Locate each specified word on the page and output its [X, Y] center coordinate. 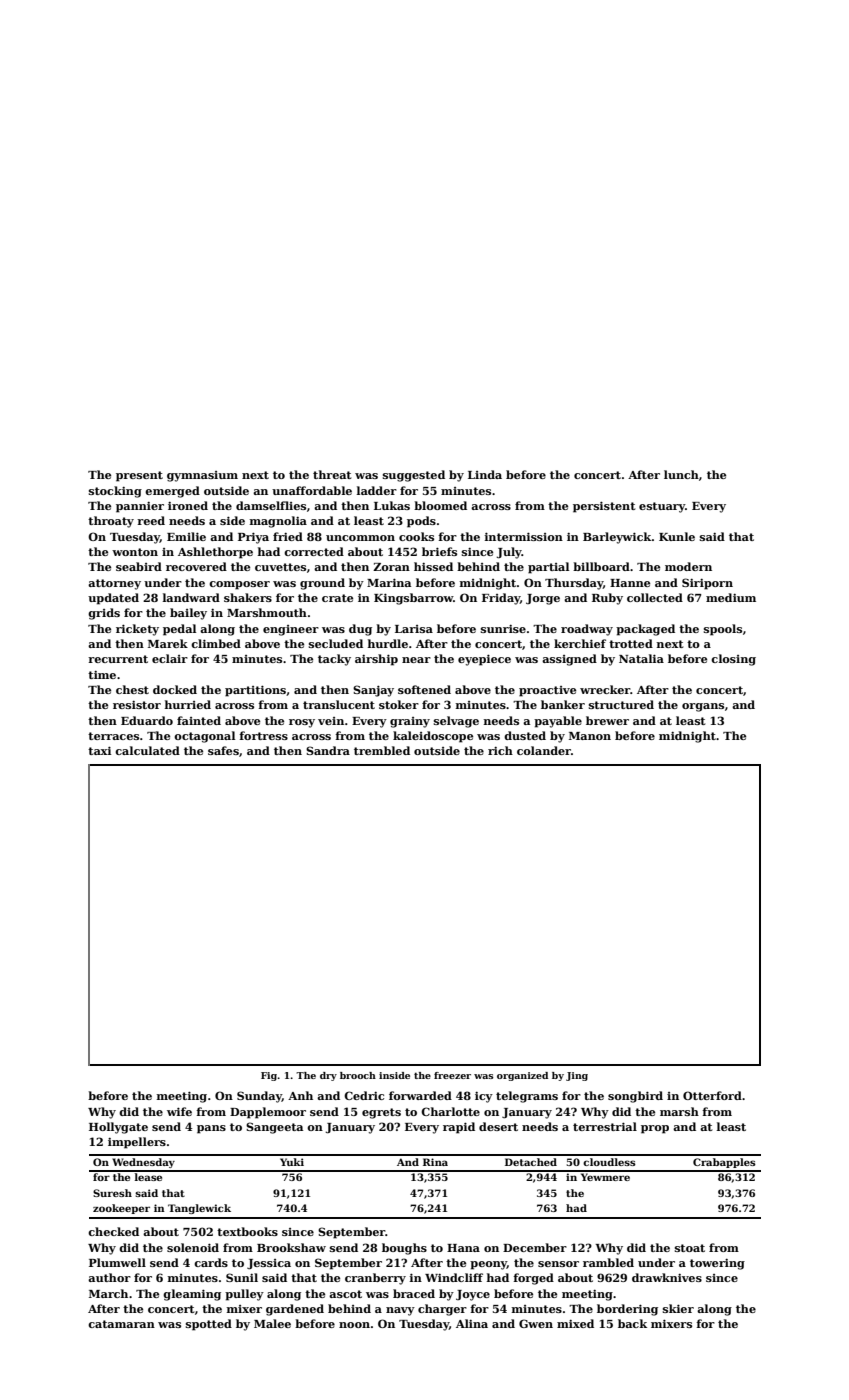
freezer [452, 1075]
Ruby [607, 599]
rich [500, 750]
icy [484, 1097]
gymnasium [202, 476]
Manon [590, 736]
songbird [635, 1097]
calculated [147, 750]
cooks [416, 536]
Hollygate [118, 1128]
